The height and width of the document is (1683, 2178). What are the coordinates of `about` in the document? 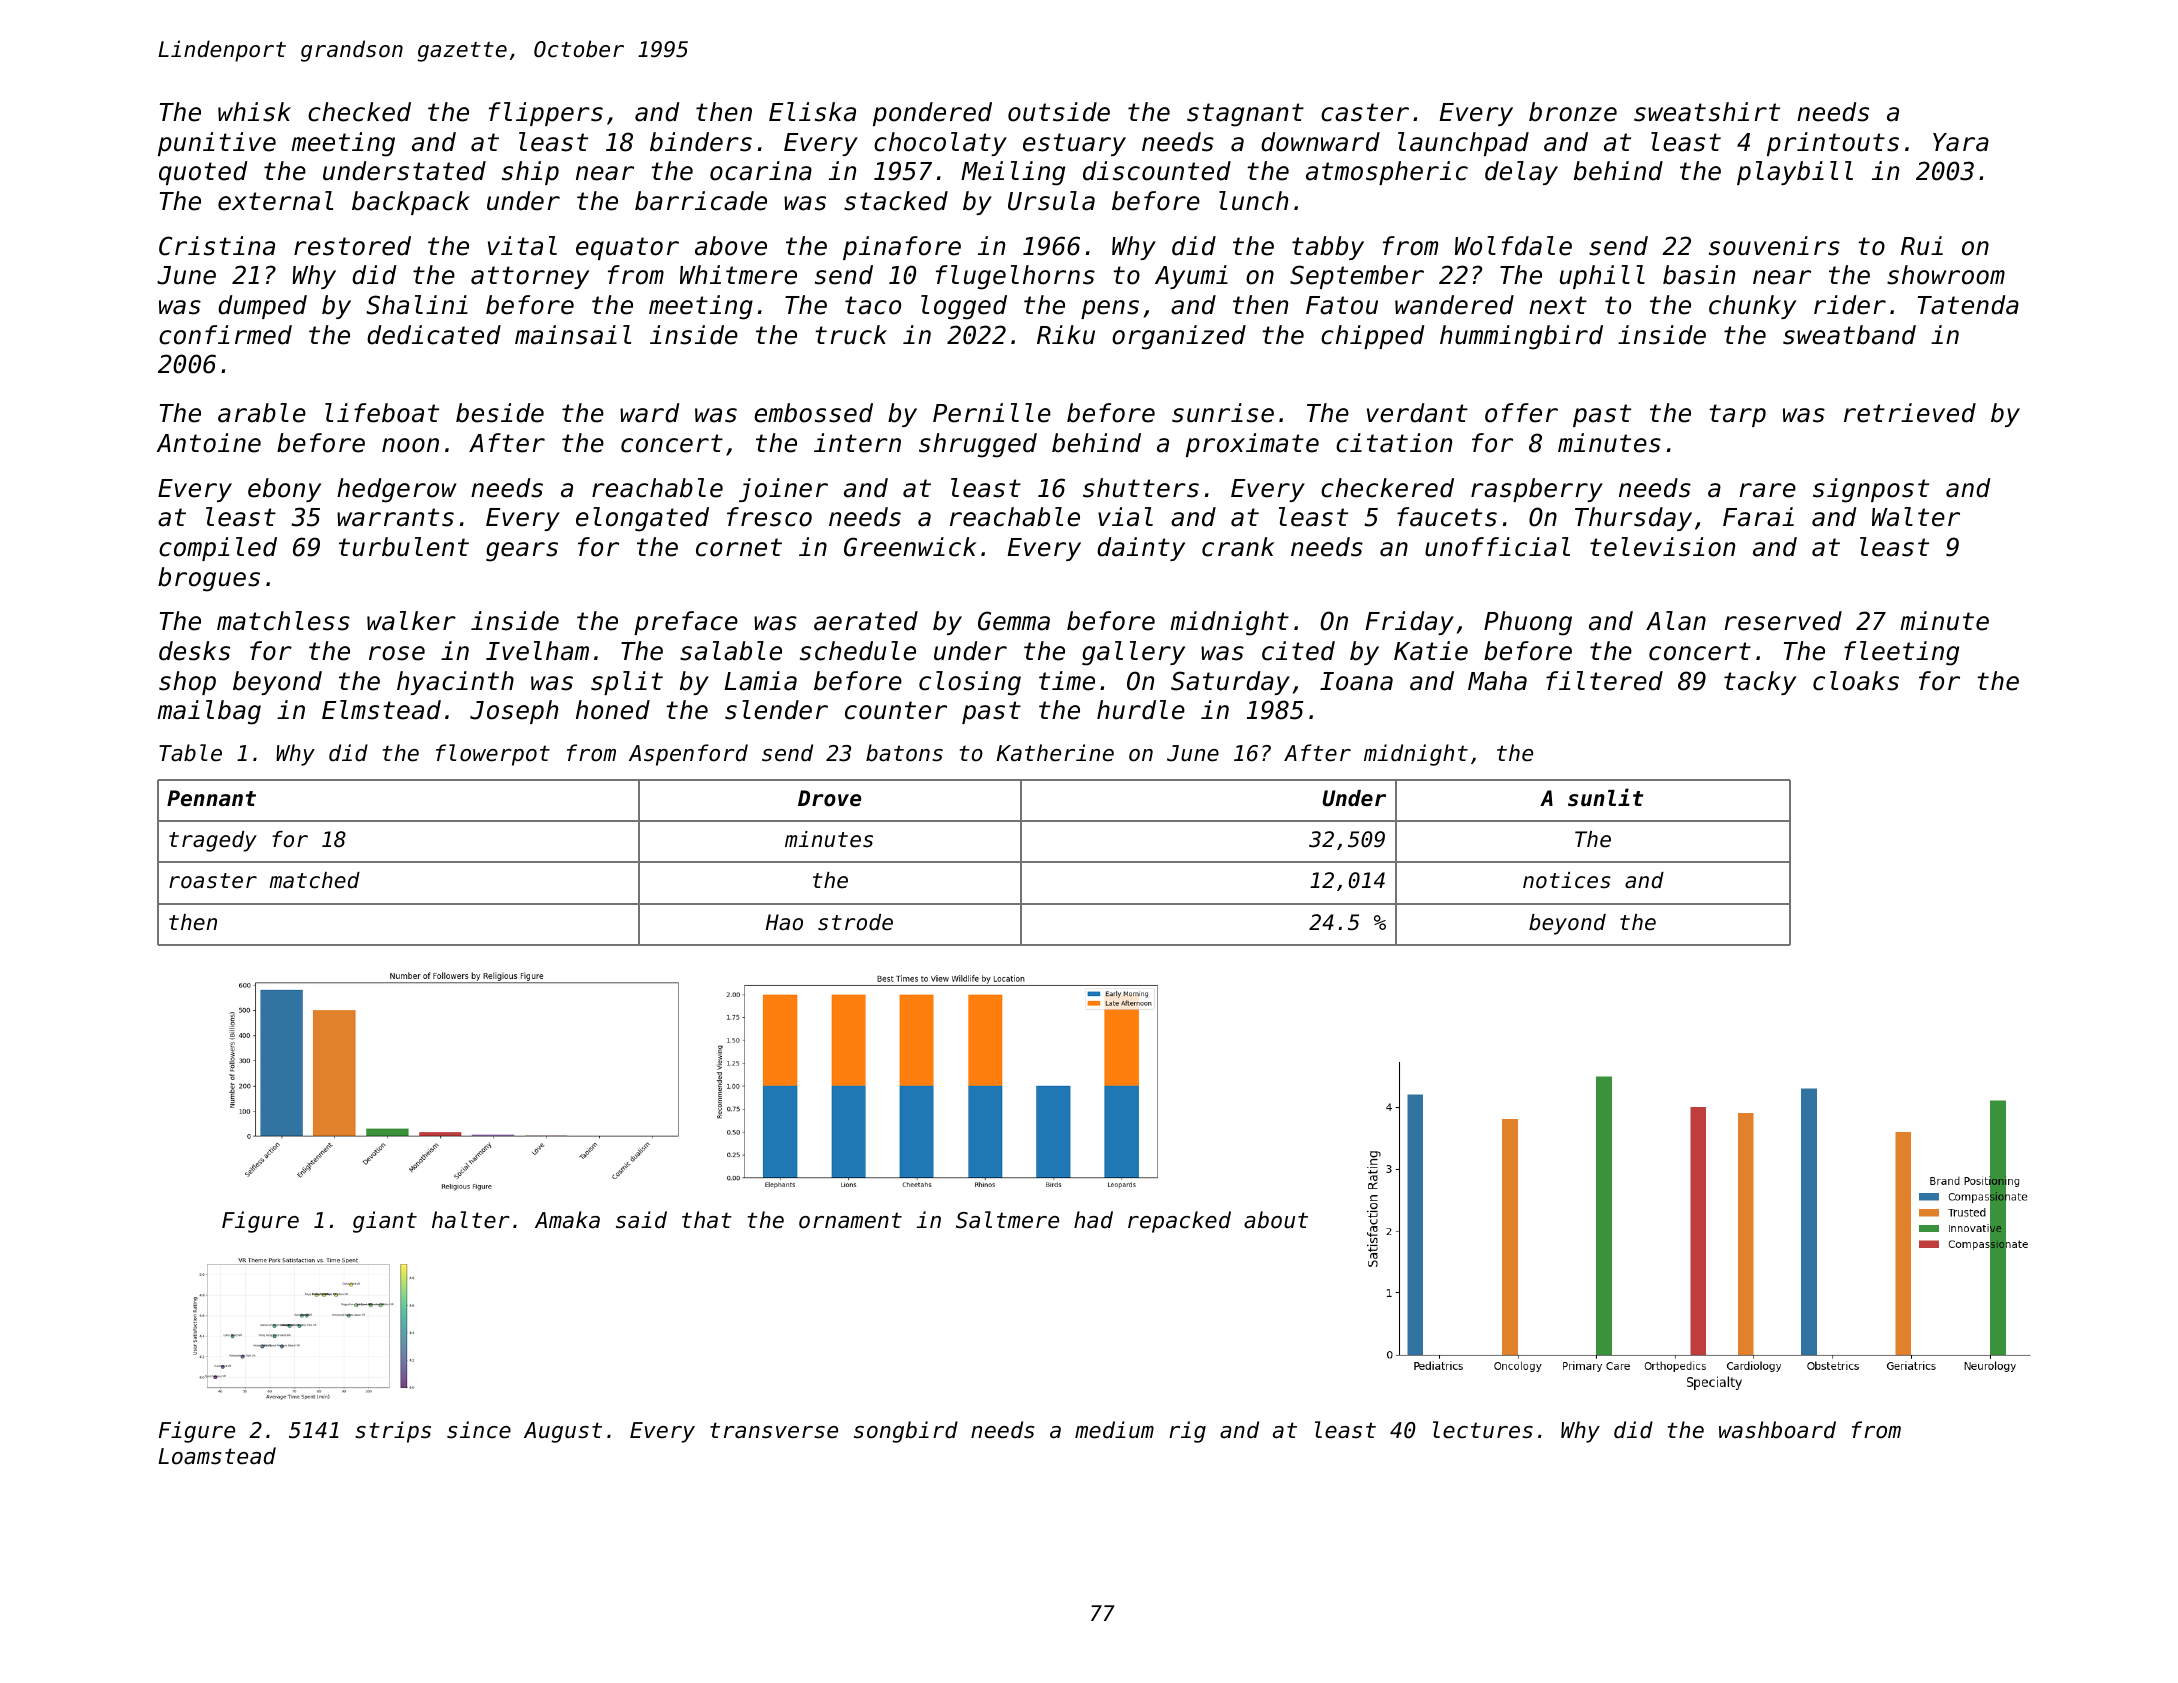 It's located at (1276, 1220).
